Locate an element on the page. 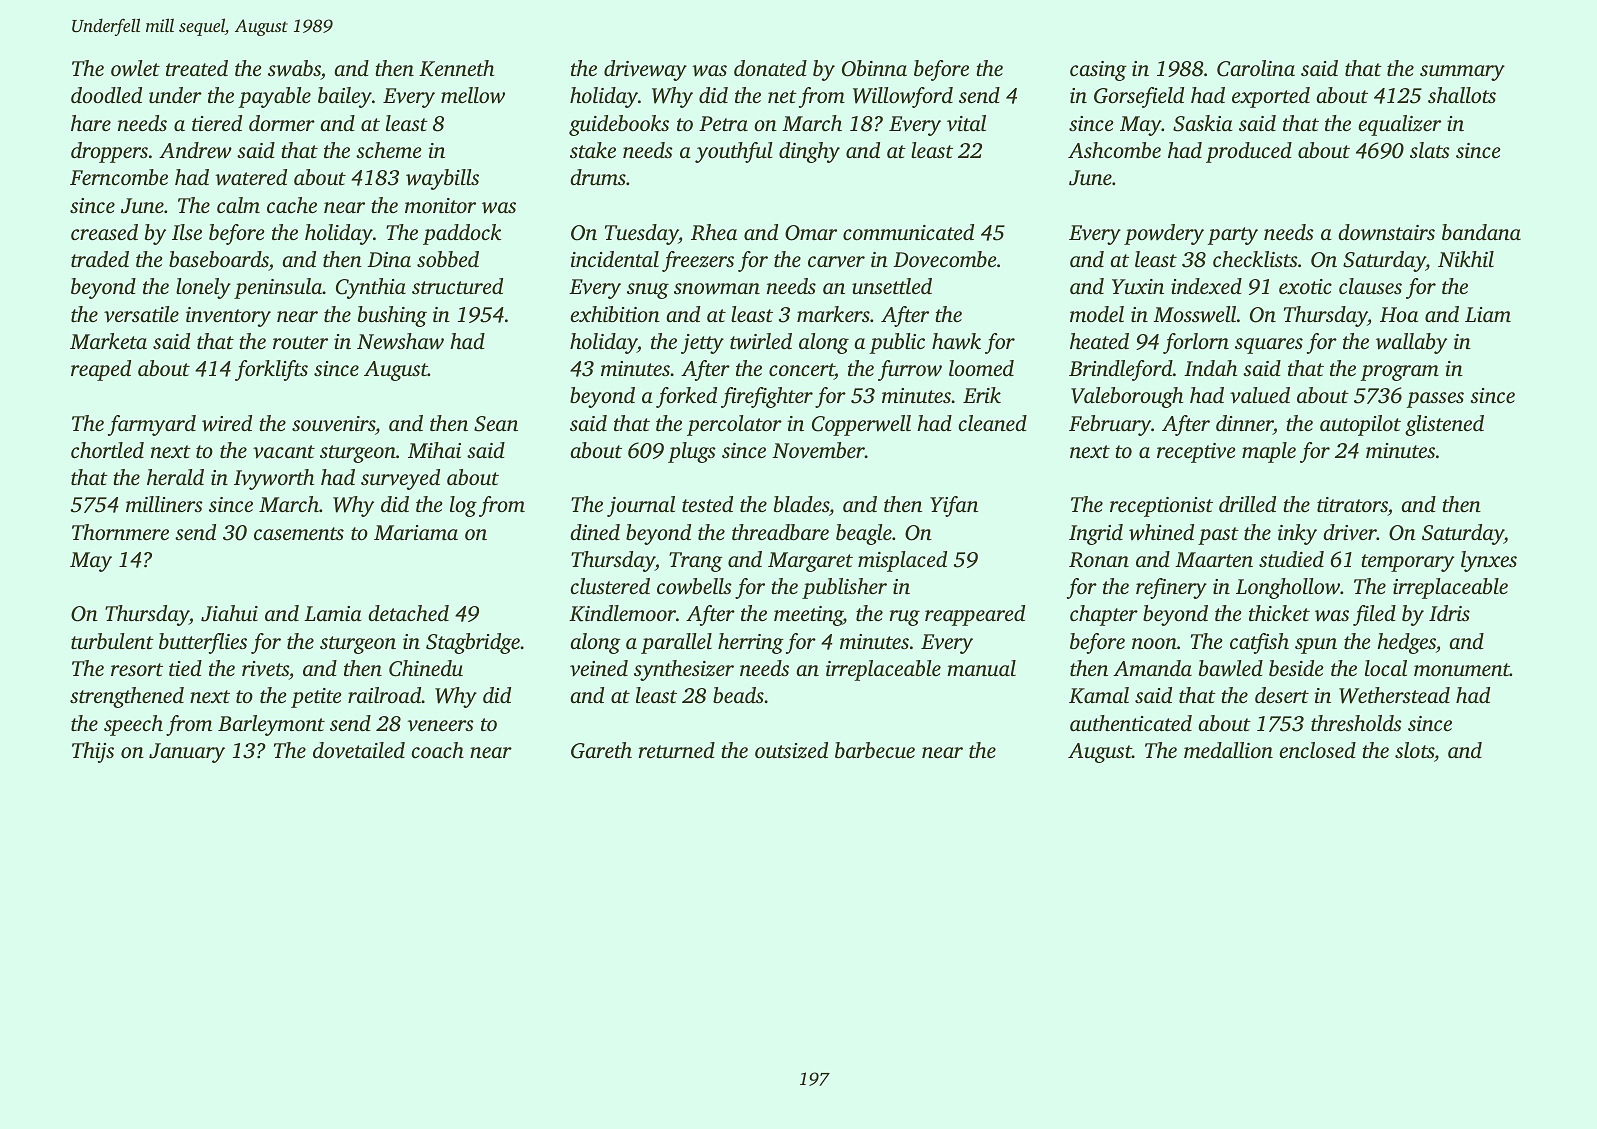  January is located at coordinates (187, 753).
